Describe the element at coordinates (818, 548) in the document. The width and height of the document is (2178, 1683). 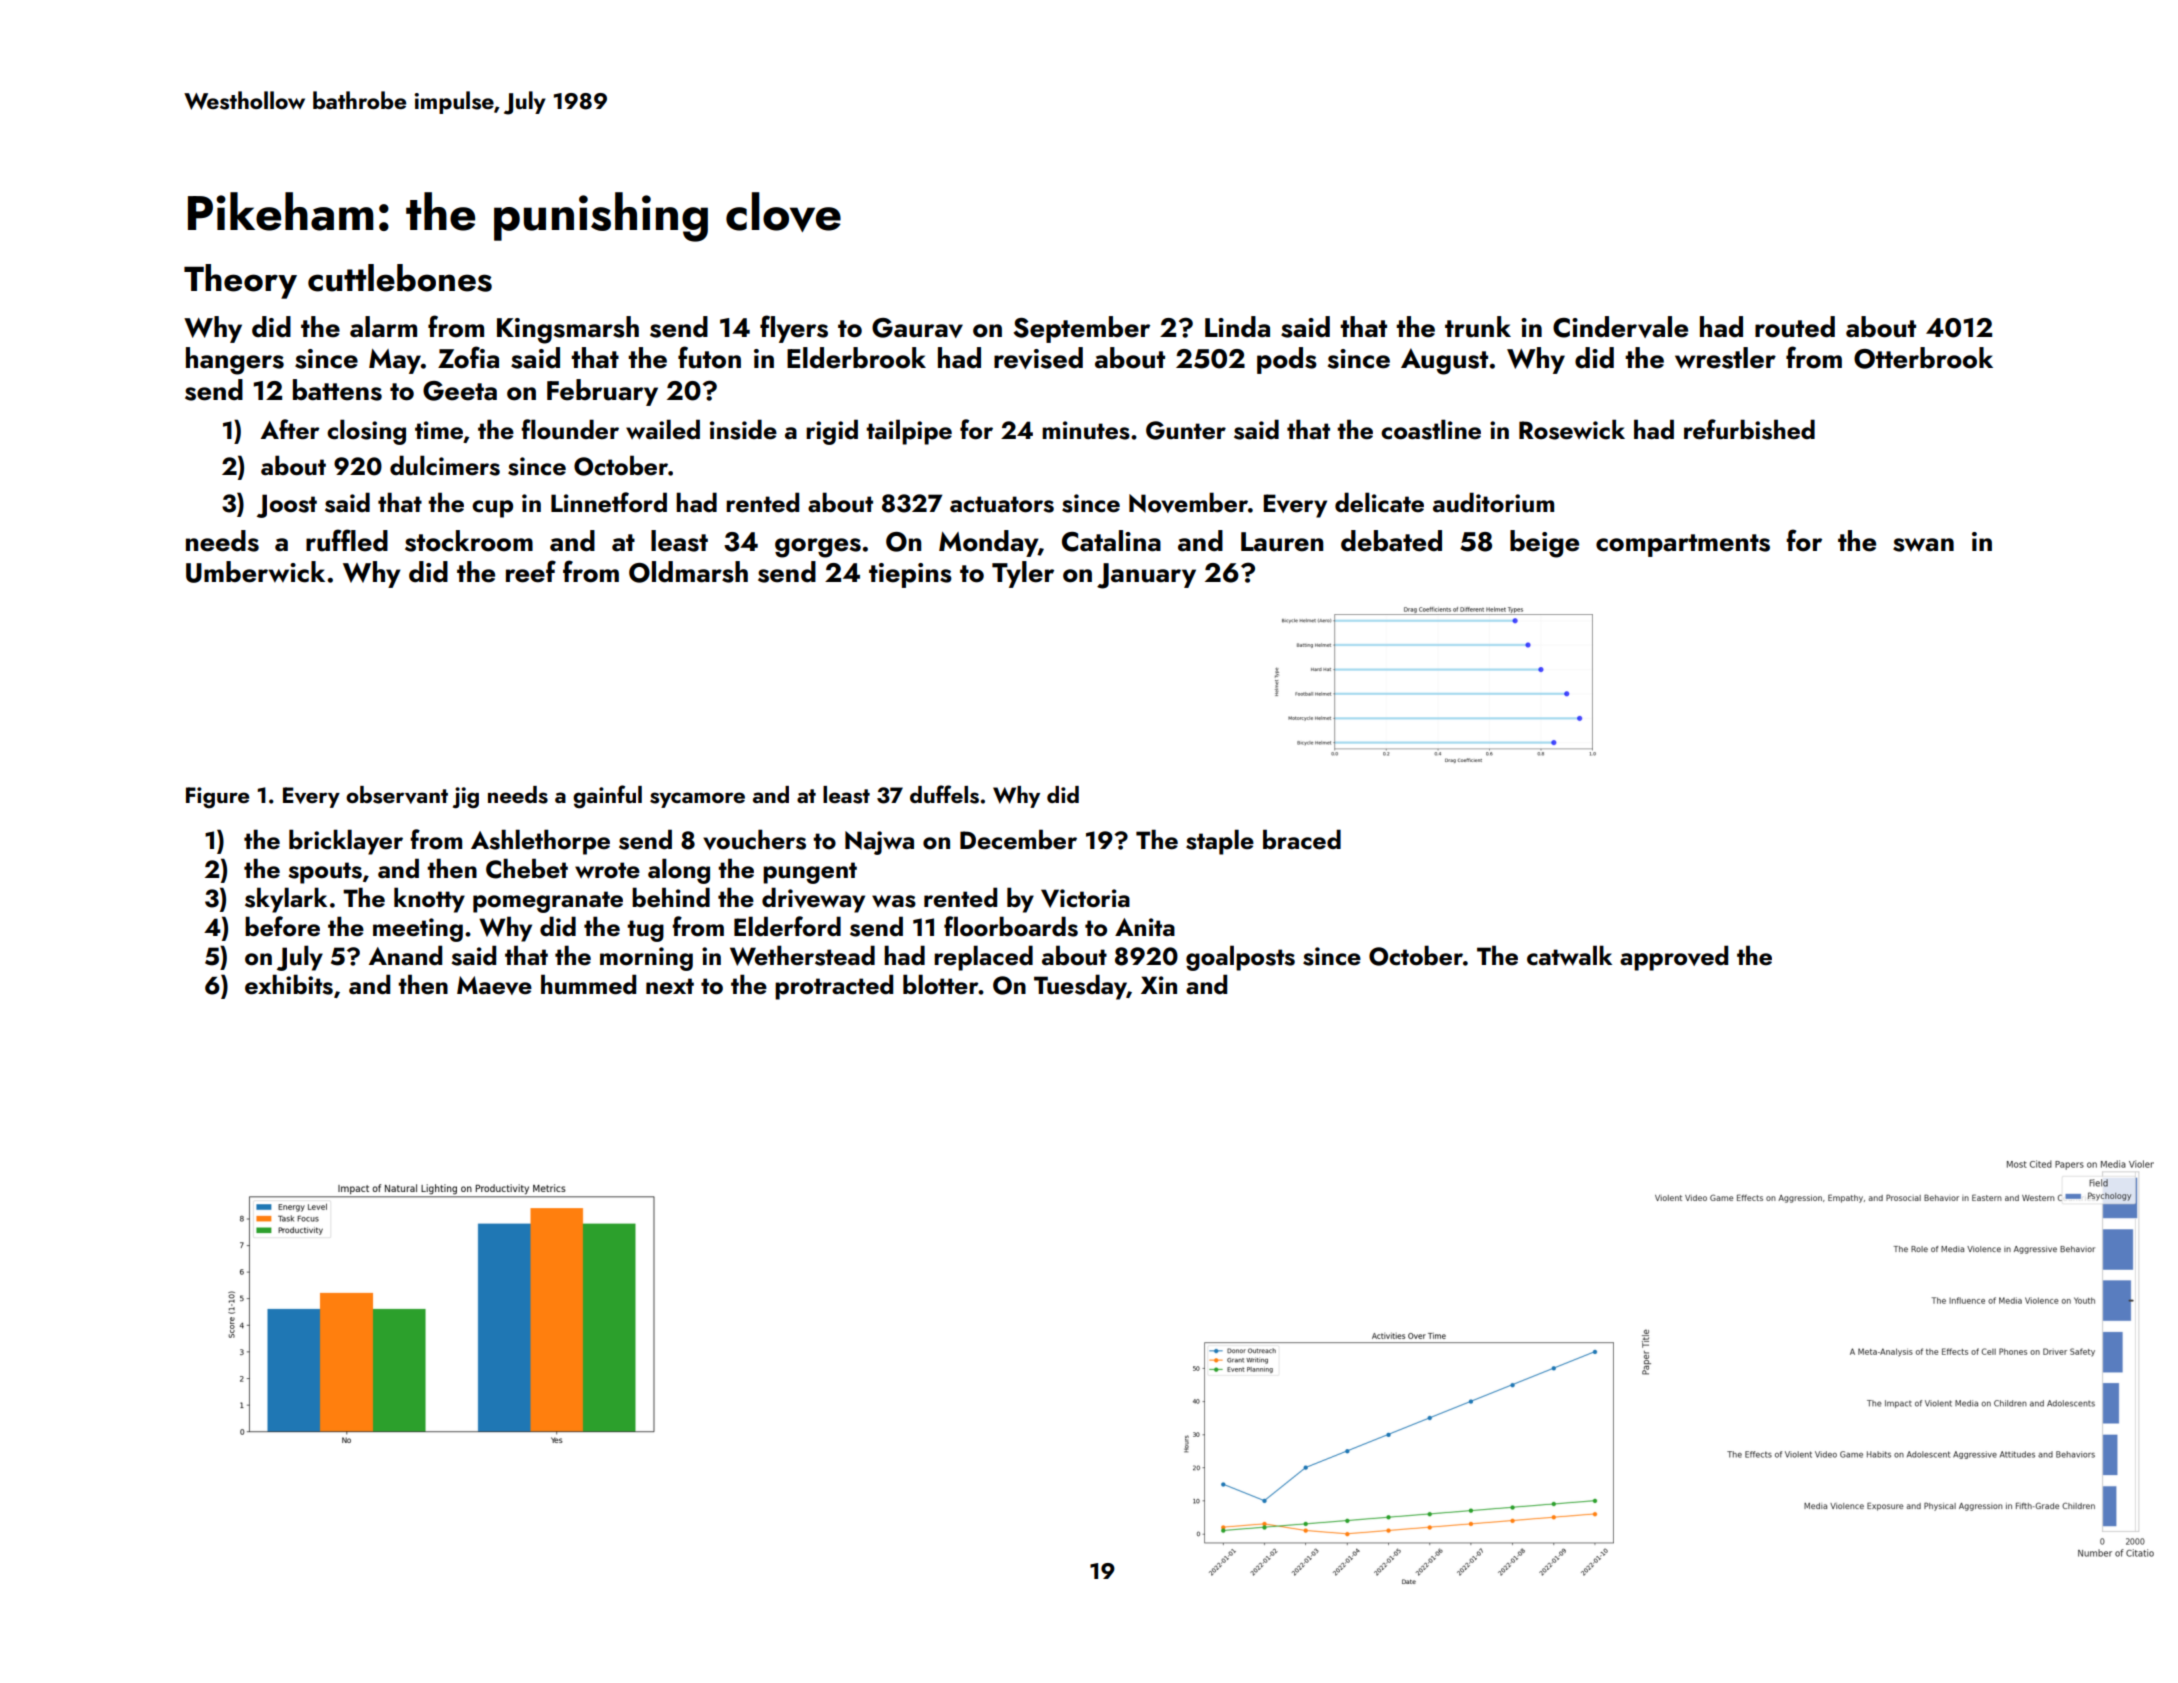
I see `gorges` at that location.
